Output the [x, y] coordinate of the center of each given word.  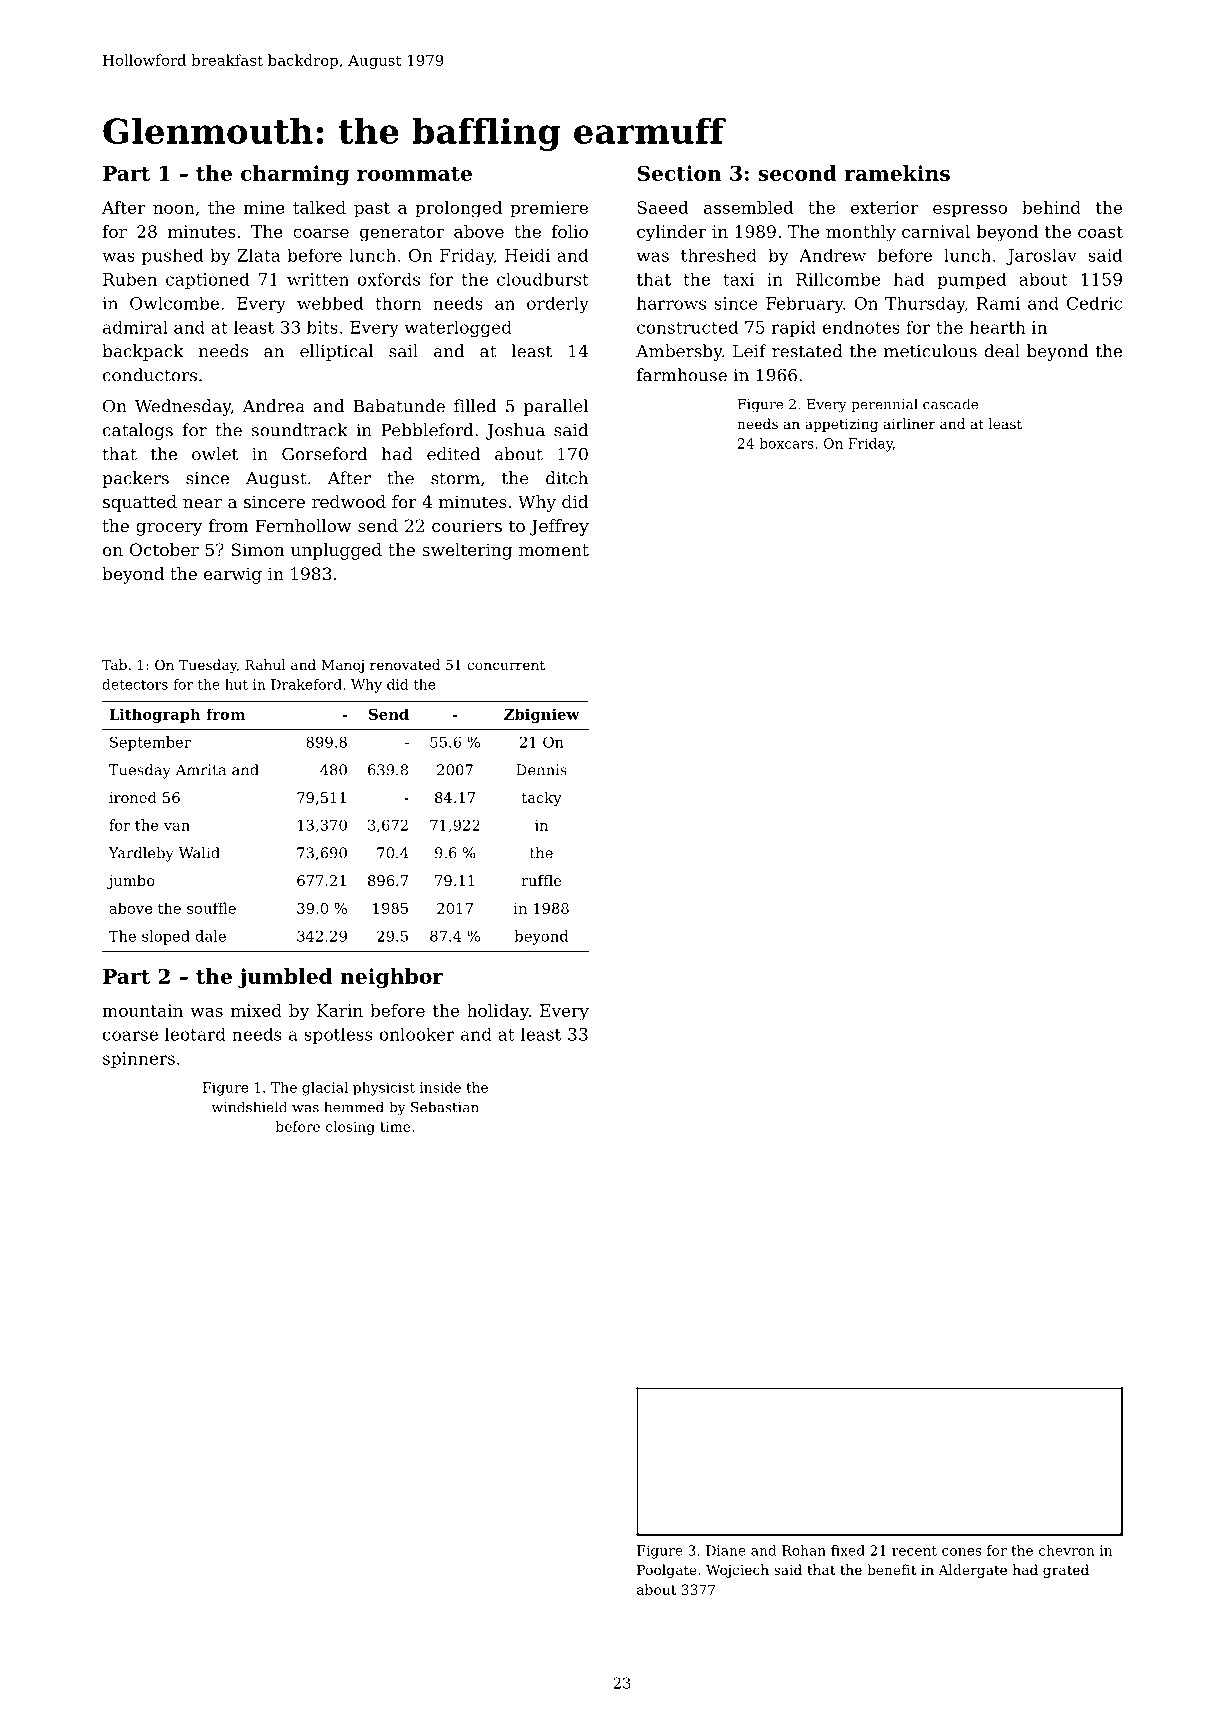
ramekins [897, 173]
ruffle [541, 880]
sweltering [467, 551]
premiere [549, 209]
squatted [140, 503]
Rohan [804, 1550]
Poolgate [667, 1571]
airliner [909, 423]
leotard [195, 1034]
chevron [1067, 1550]
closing [350, 1128]
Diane [726, 1550]
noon [174, 209]
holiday [498, 1012]
